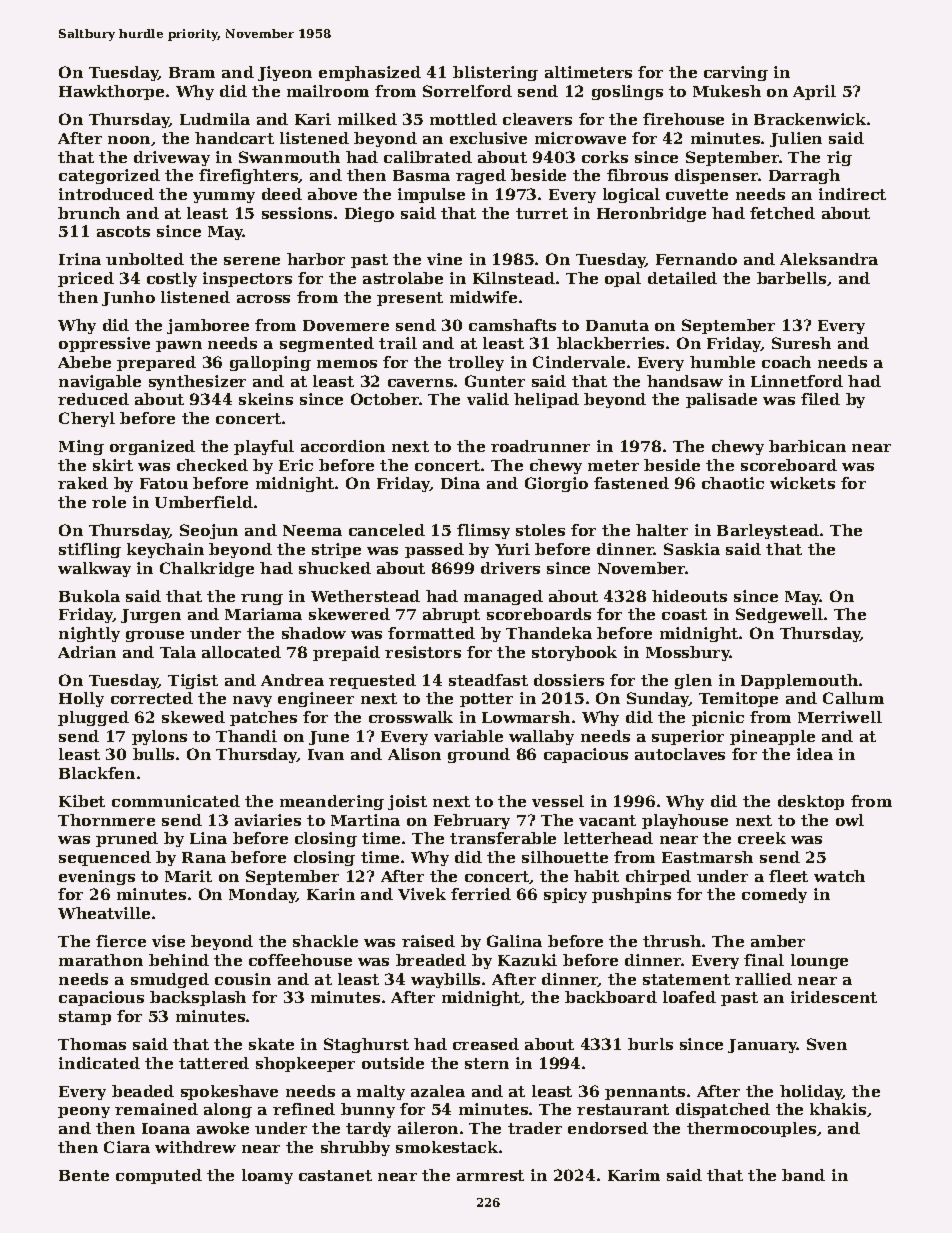  Describe the element at coordinates (104, 913) in the screenshot. I see `Wheatville` at that location.
